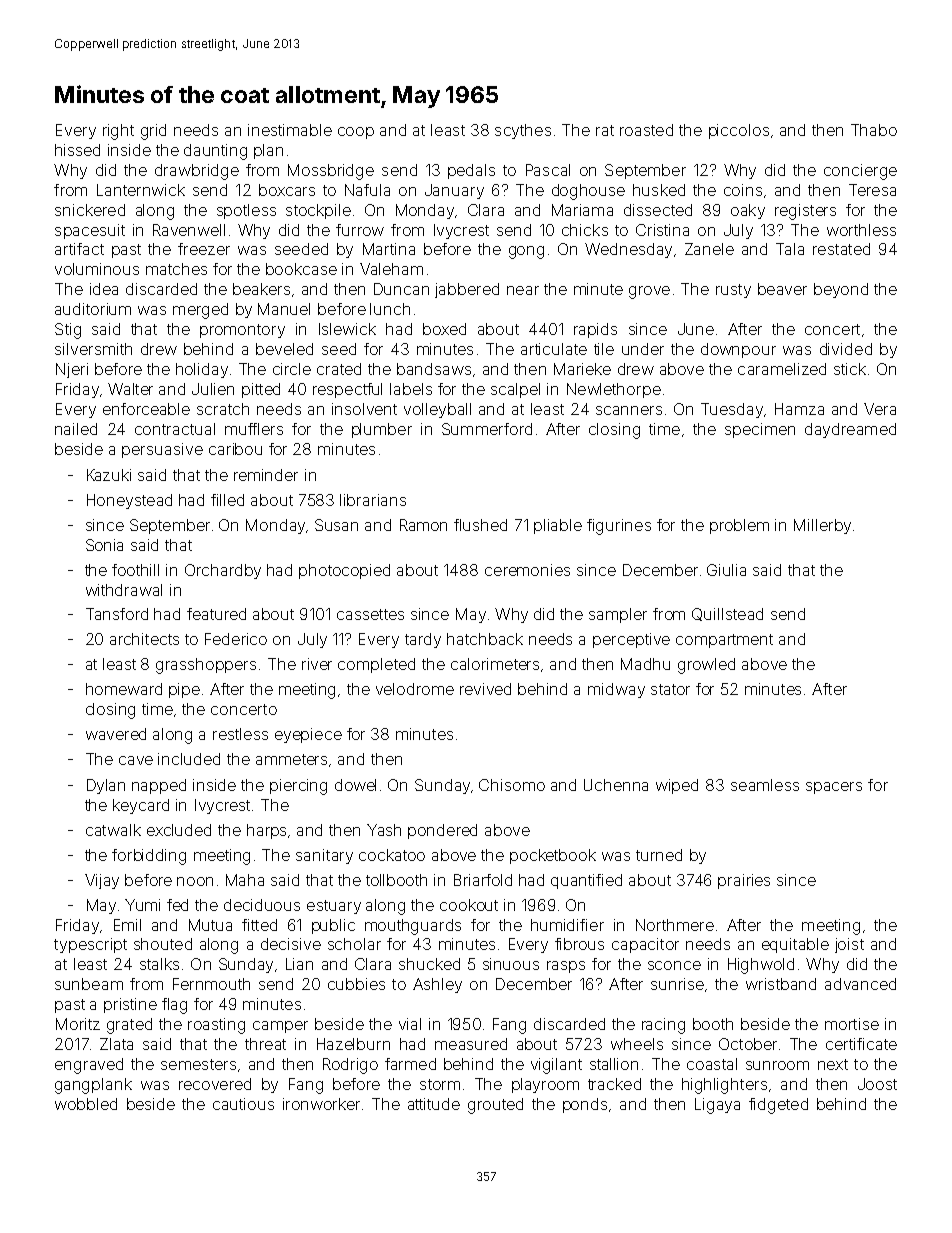  What do you see at coordinates (184, 690) in the screenshot?
I see `pipe` at bounding box center [184, 690].
